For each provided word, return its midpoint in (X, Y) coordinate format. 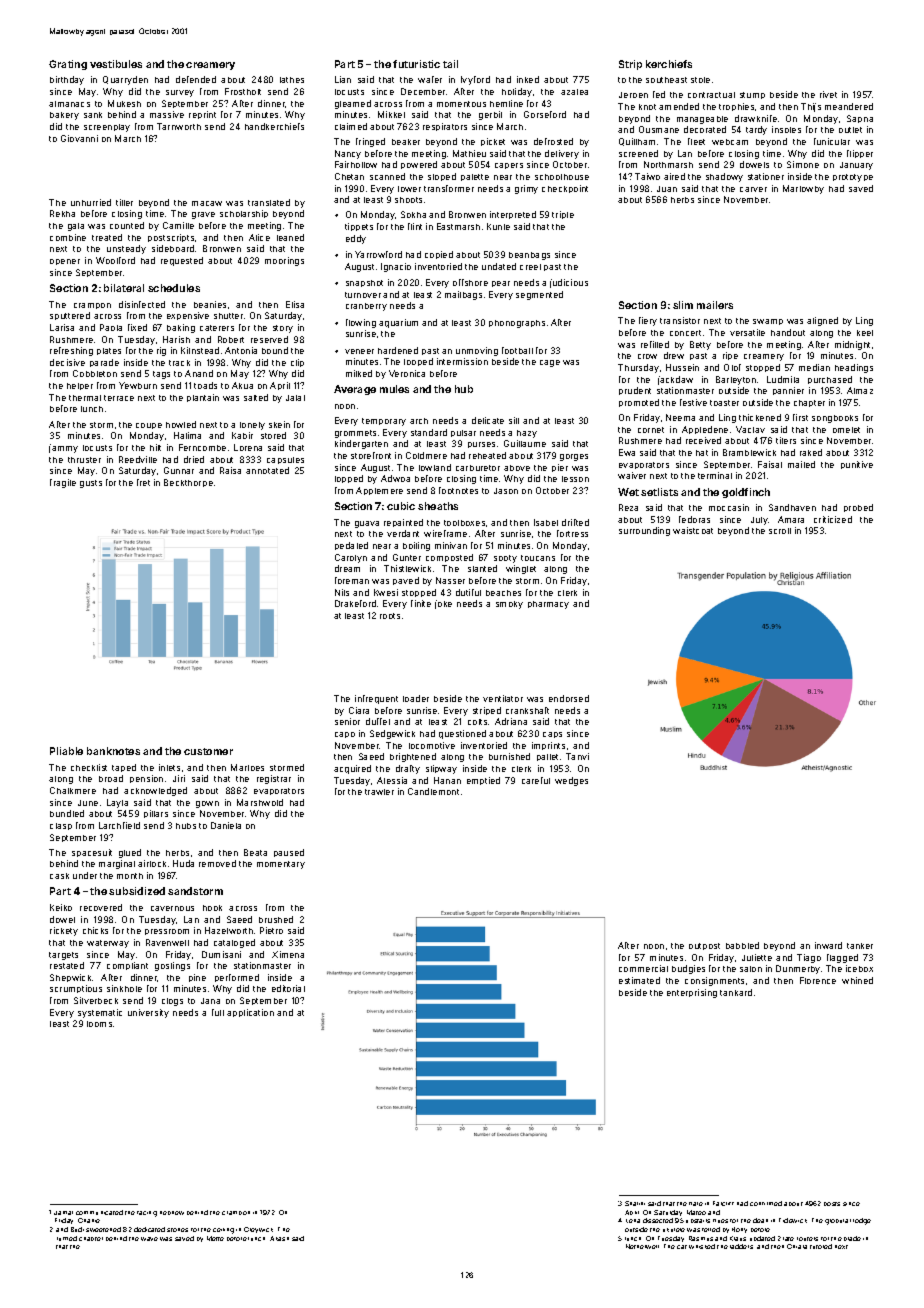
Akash (279, 1238)
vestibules (116, 64)
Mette (215, 1238)
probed (858, 508)
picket (493, 142)
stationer (766, 176)
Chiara (797, 1246)
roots (390, 616)
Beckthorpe (188, 483)
